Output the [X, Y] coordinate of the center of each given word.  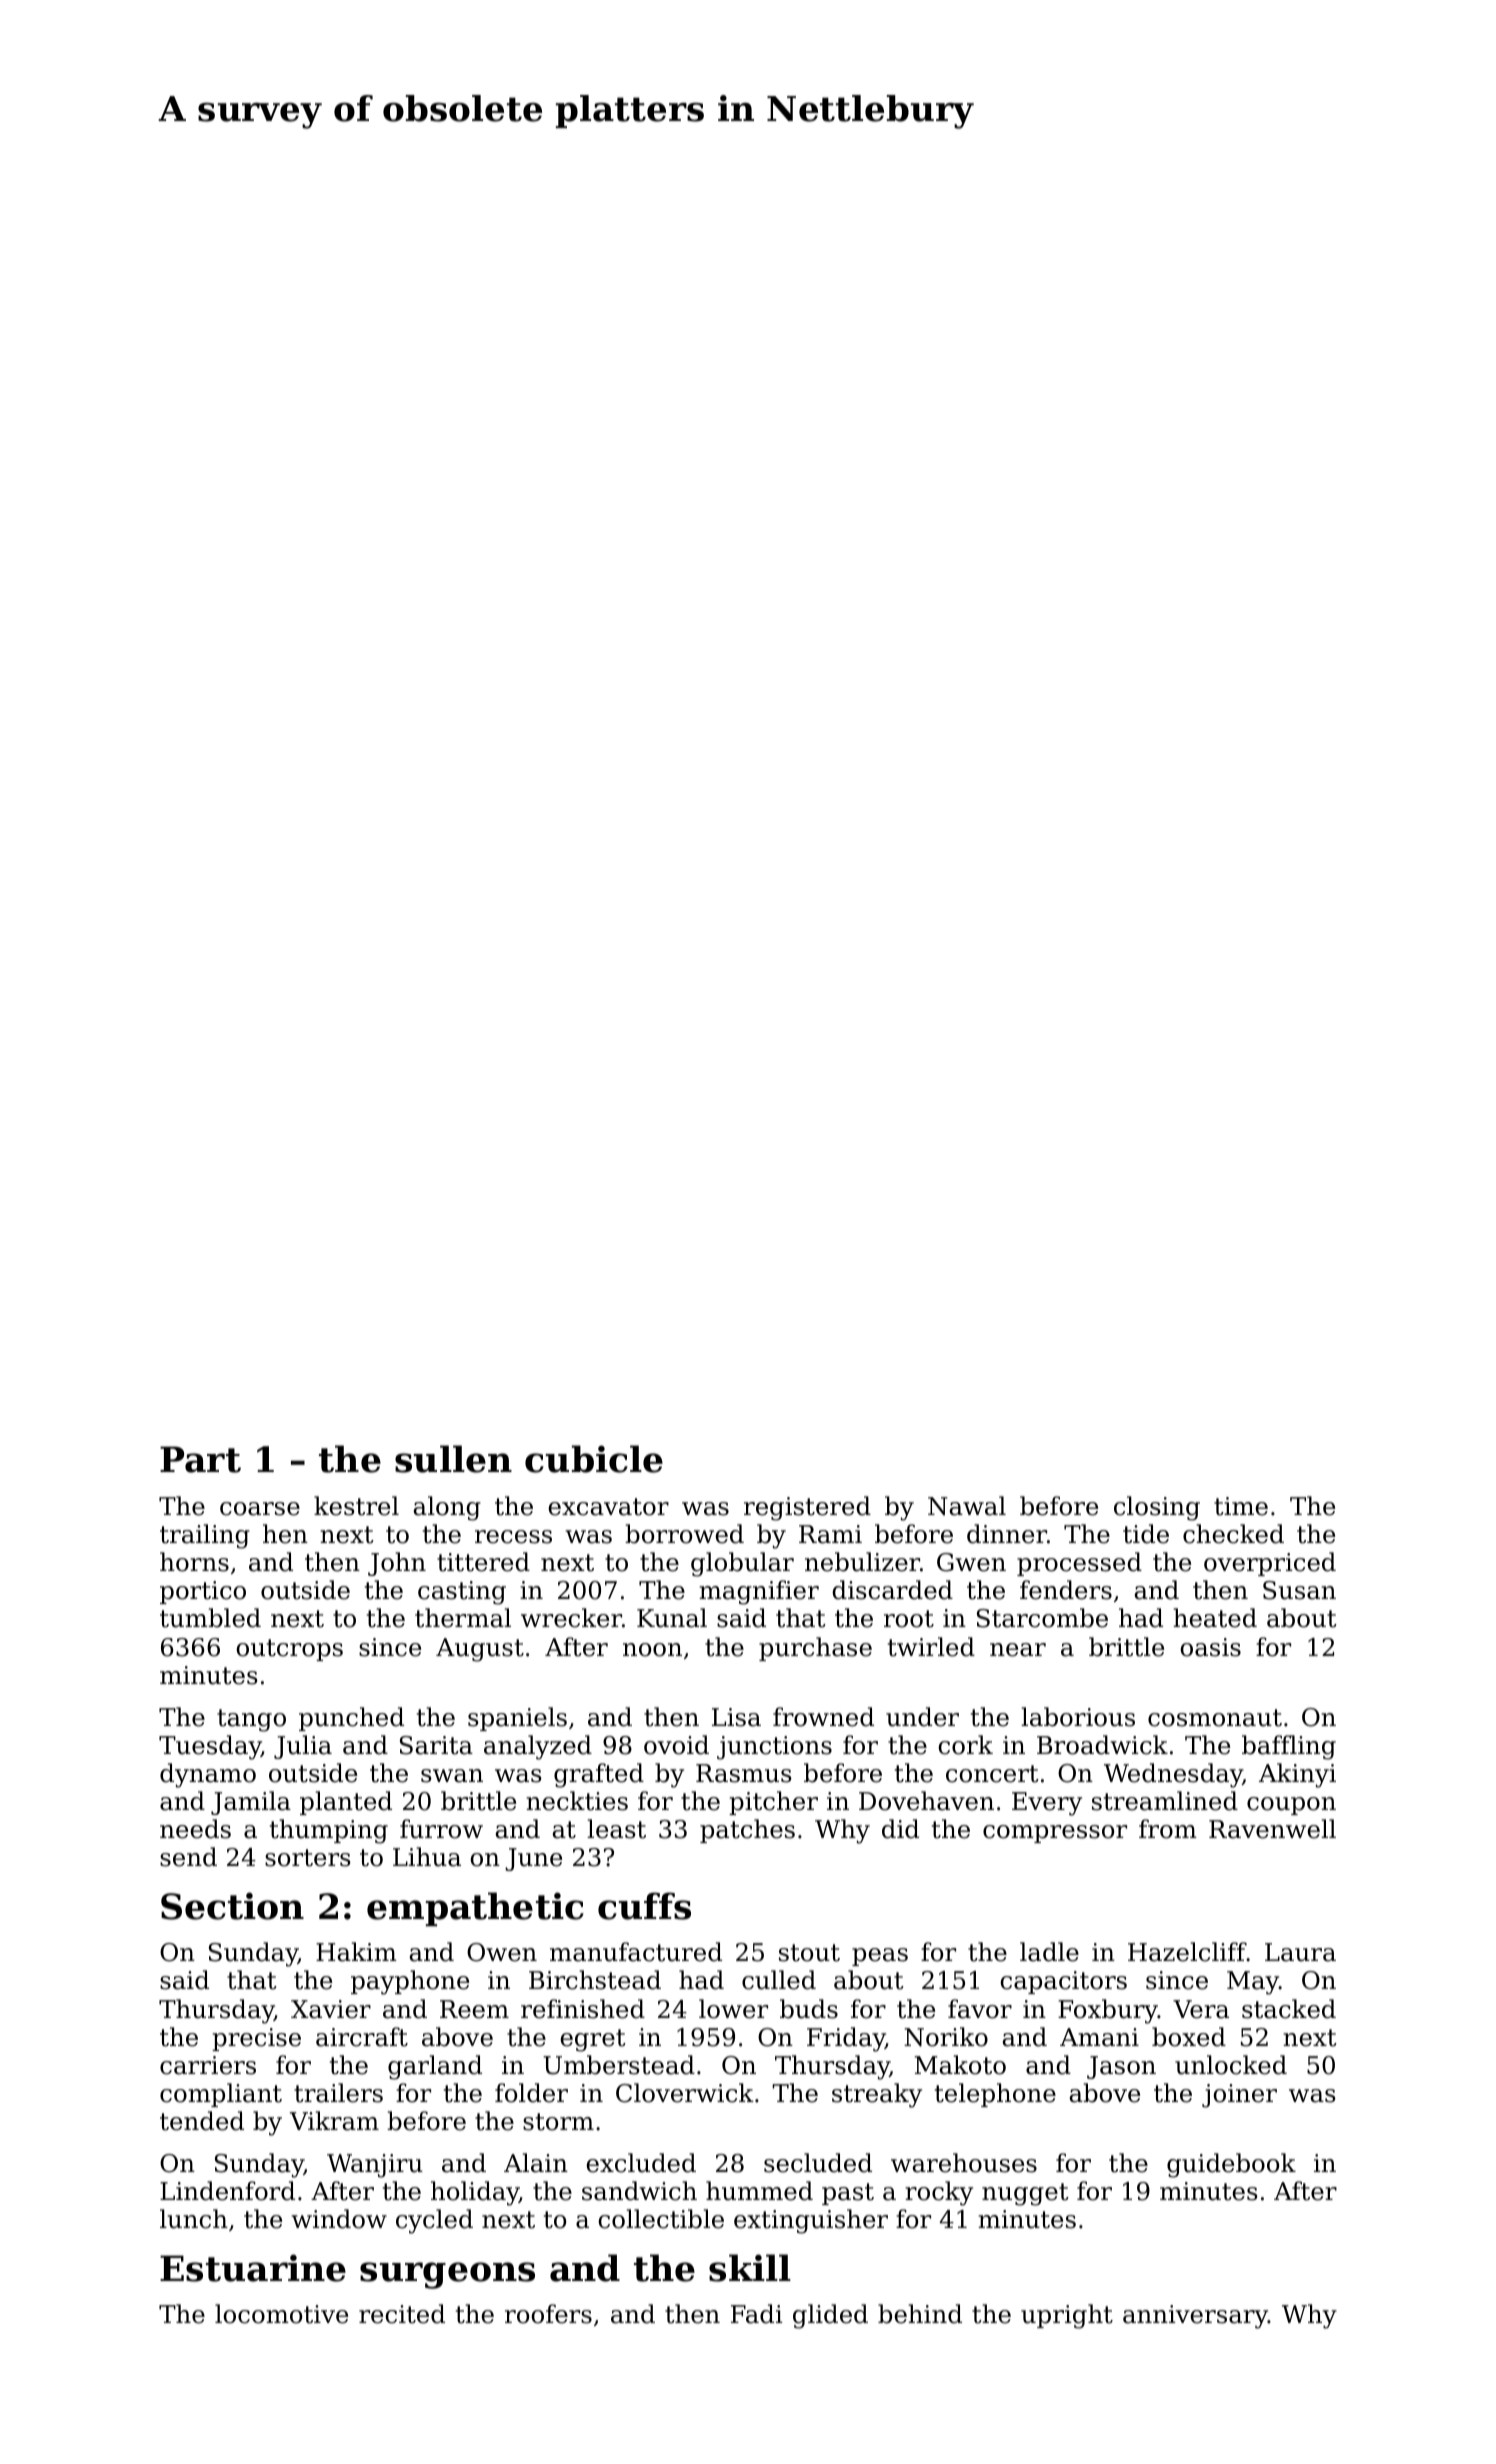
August [480, 1650]
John [397, 1564]
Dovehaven [926, 1801]
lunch [194, 2219]
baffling [1289, 1747]
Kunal [672, 1618]
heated [1215, 1618]
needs [195, 1829]
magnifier [759, 1592]
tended [202, 2121]
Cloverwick [684, 2093]
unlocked [1231, 2065]
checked [1233, 1534]
